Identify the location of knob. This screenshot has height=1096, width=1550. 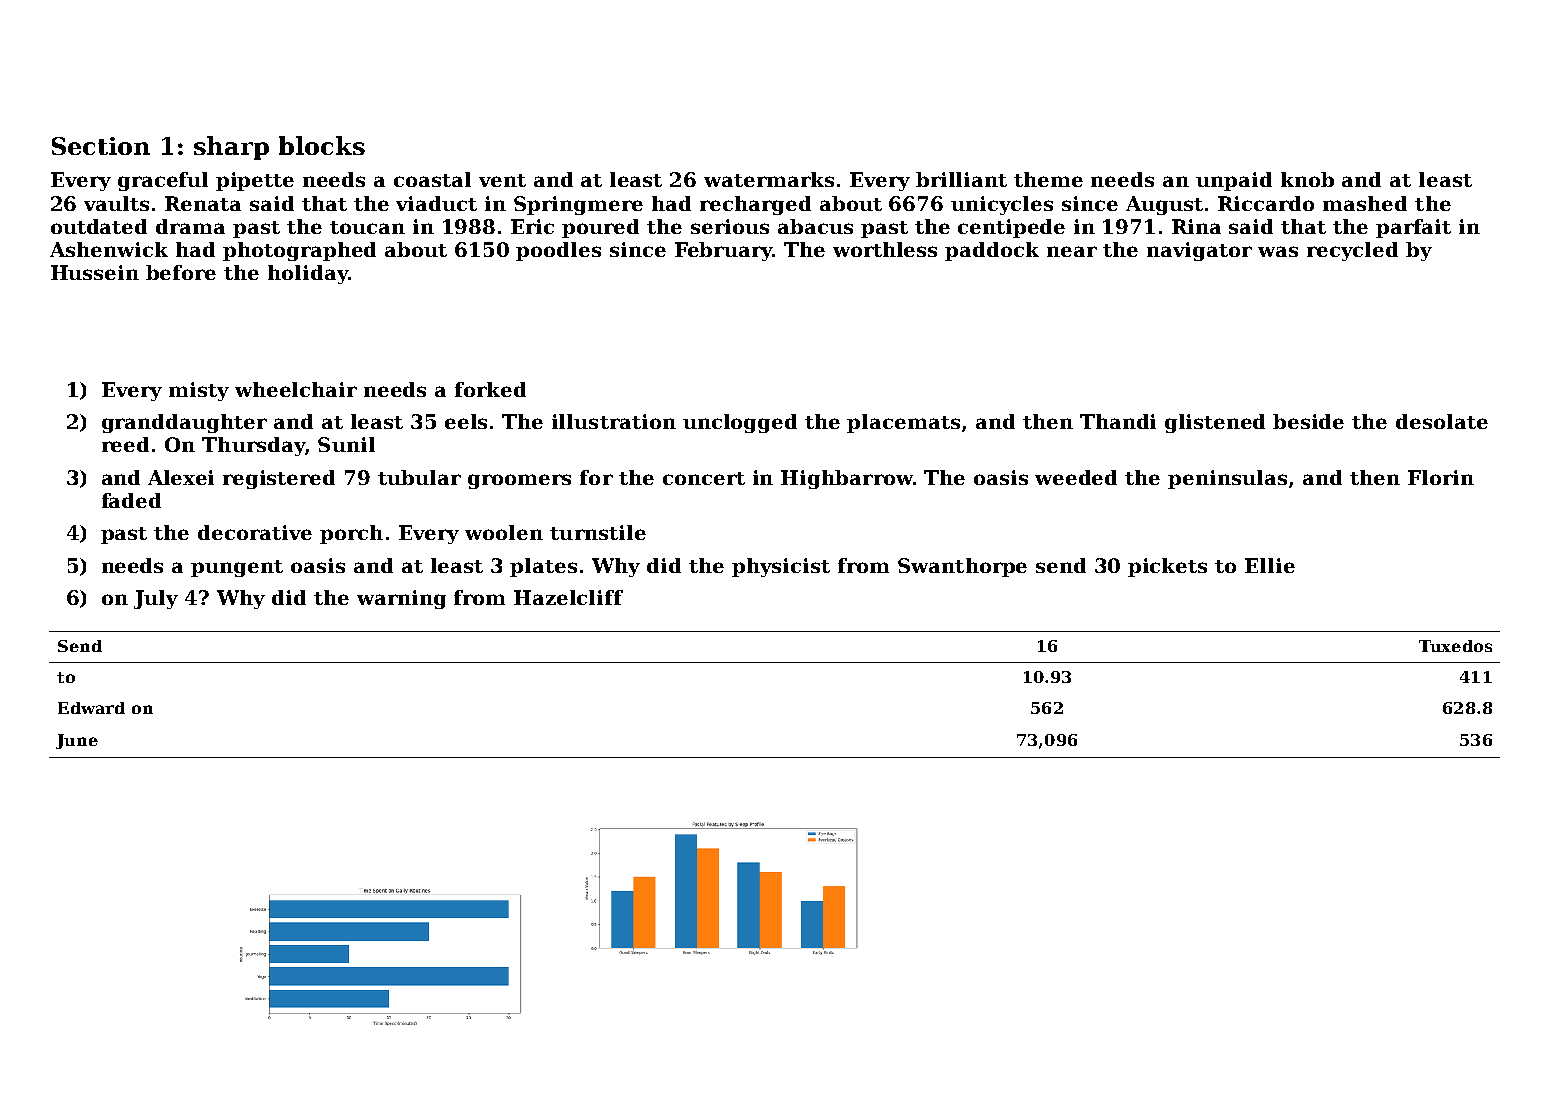
(1307, 179).
